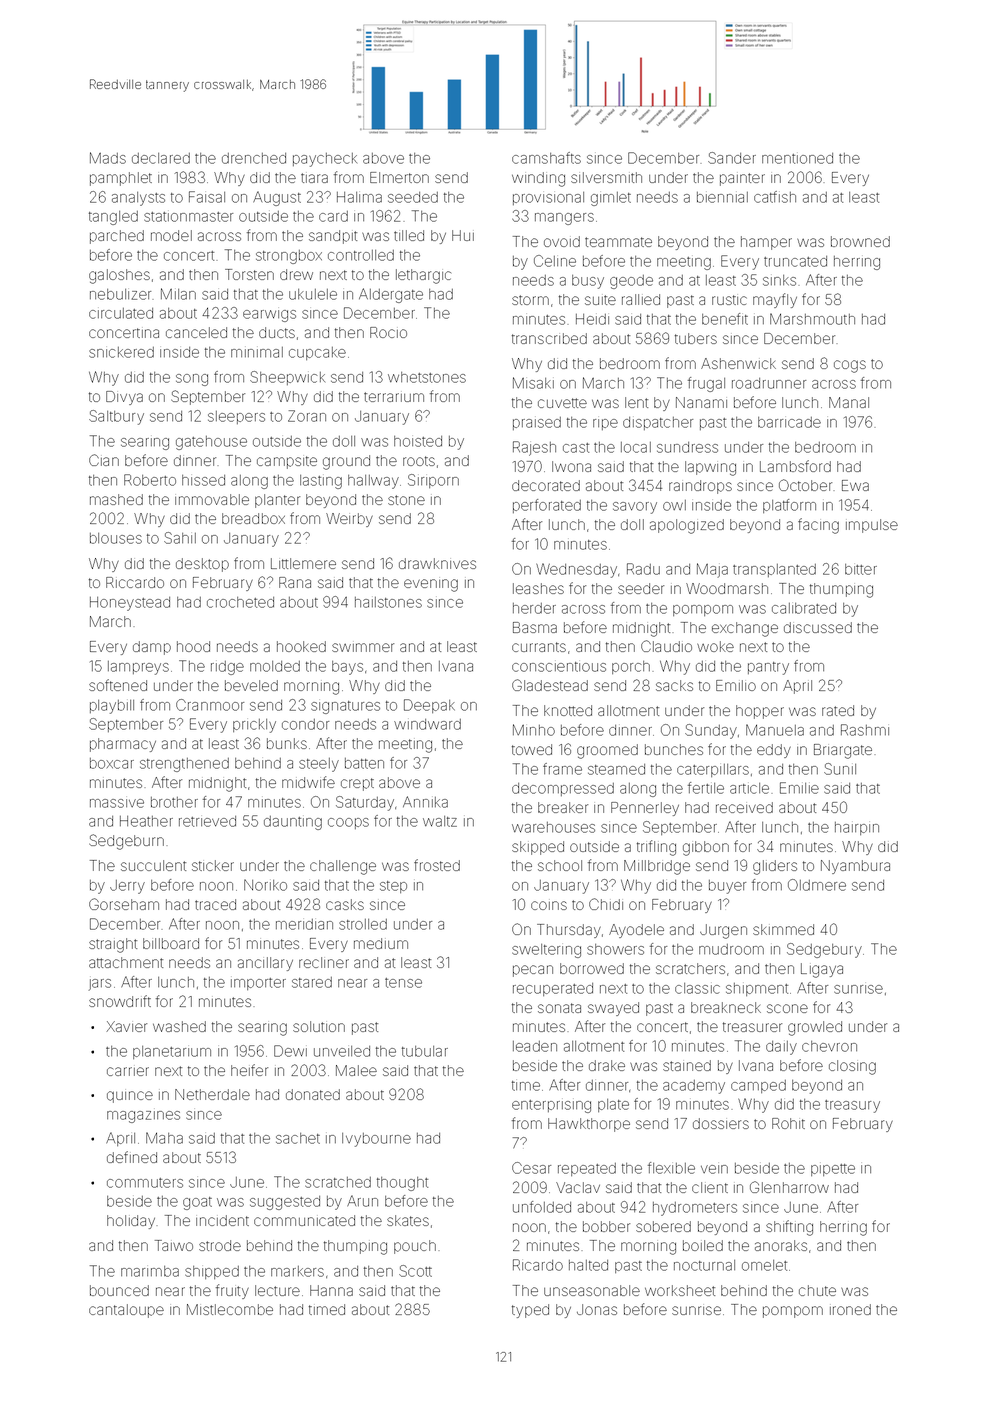  What do you see at coordinates (440, 821) in the page?
I see `waltz` at bounding box center [440, 821].
